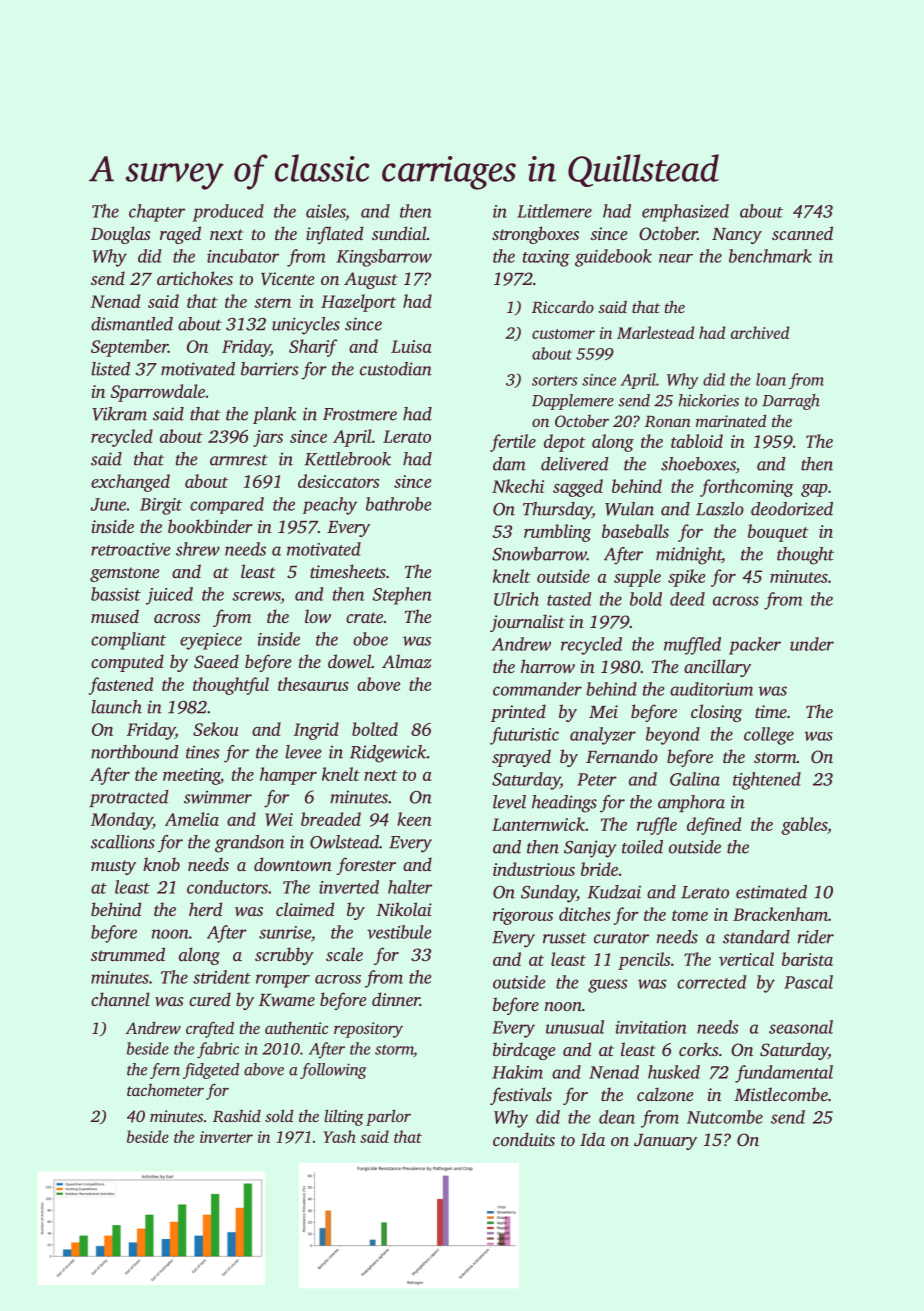 Image resolution: width=924 pixels, height=1311 pixels. I want to click on inverted, so click(349, 887).
